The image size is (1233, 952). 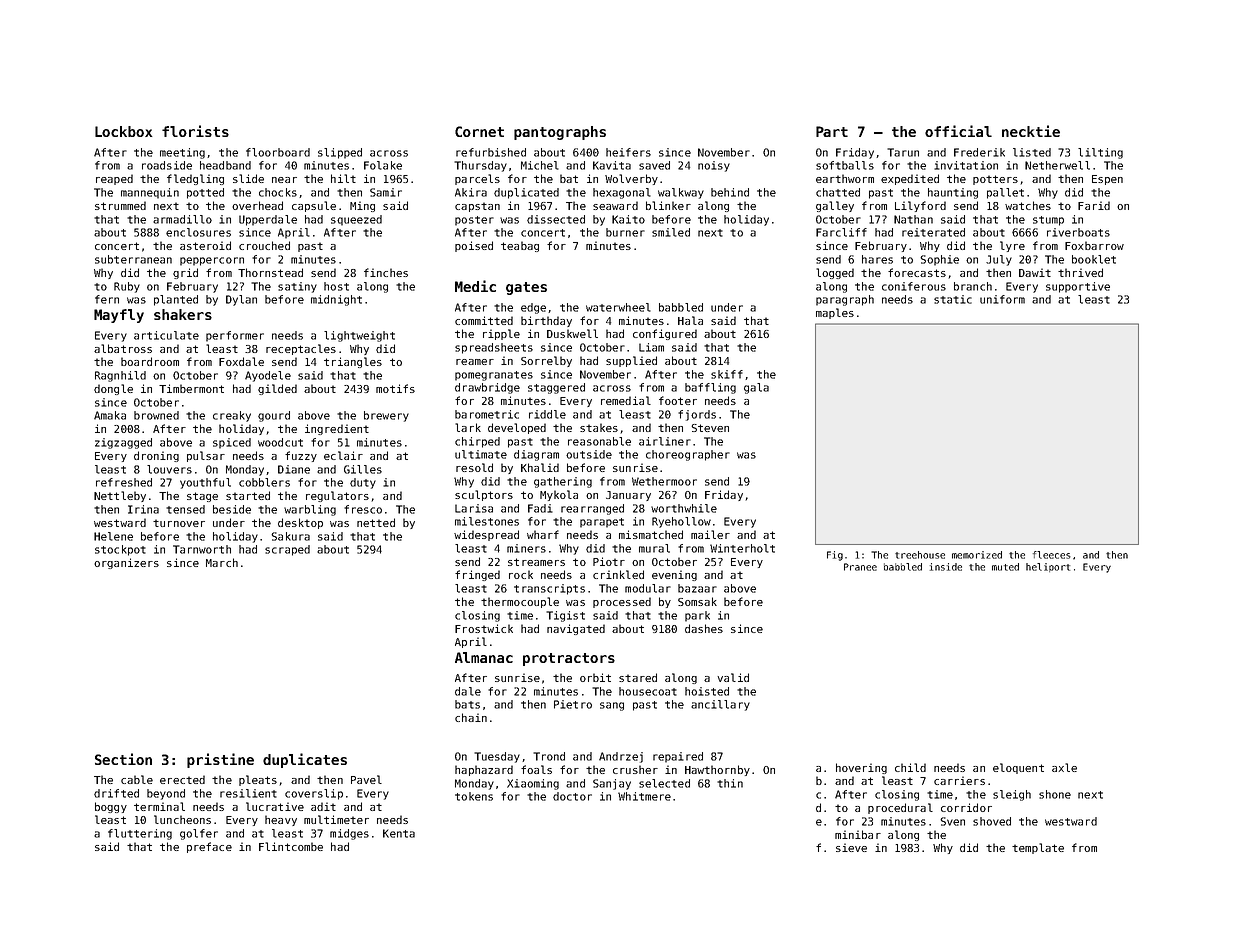 What do you see at coordinates (137, 779) in the document?
I see `cable` at bounding box center [137, 779].
